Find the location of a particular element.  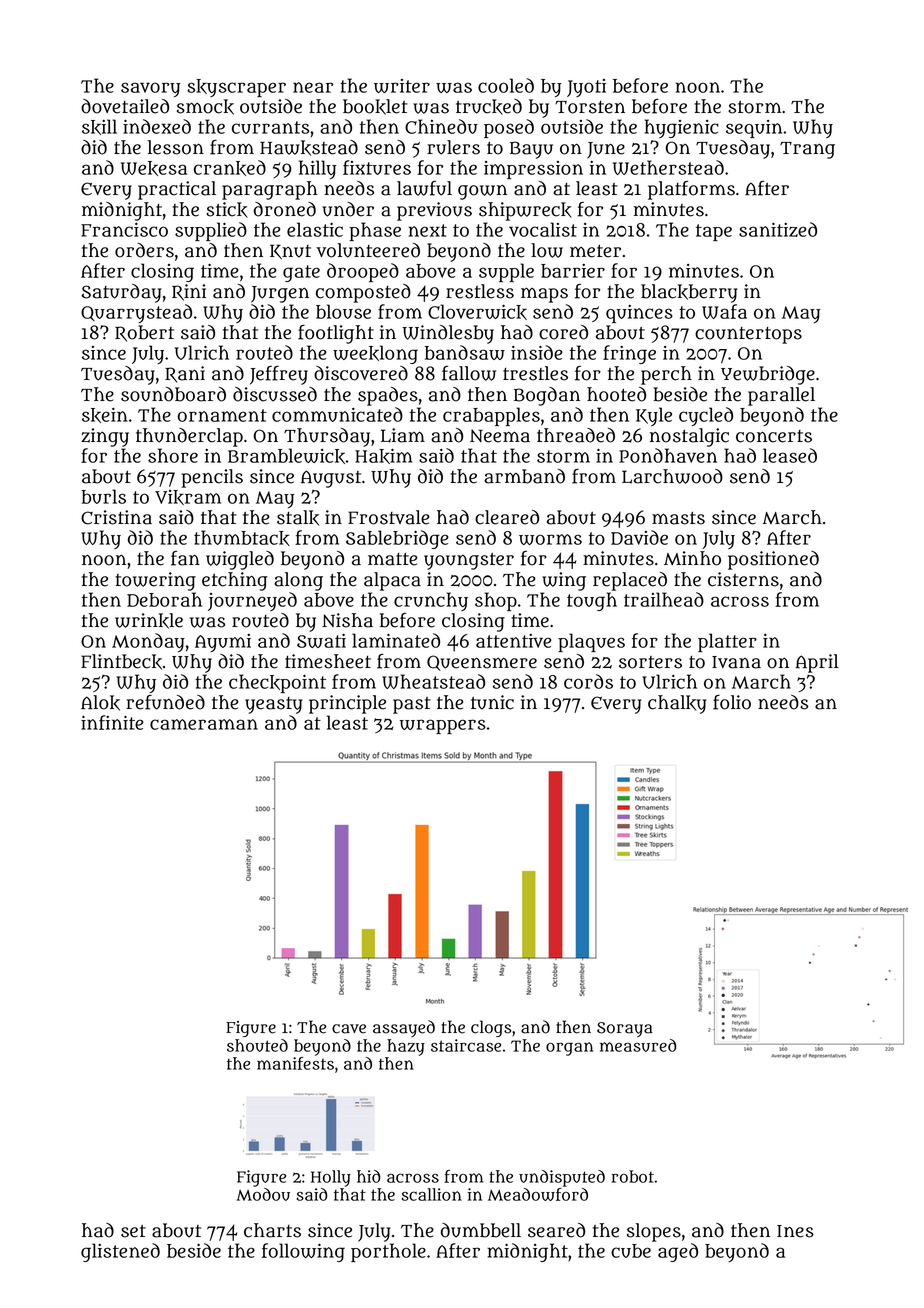

shouted is located at coordinates (257, 1045).
